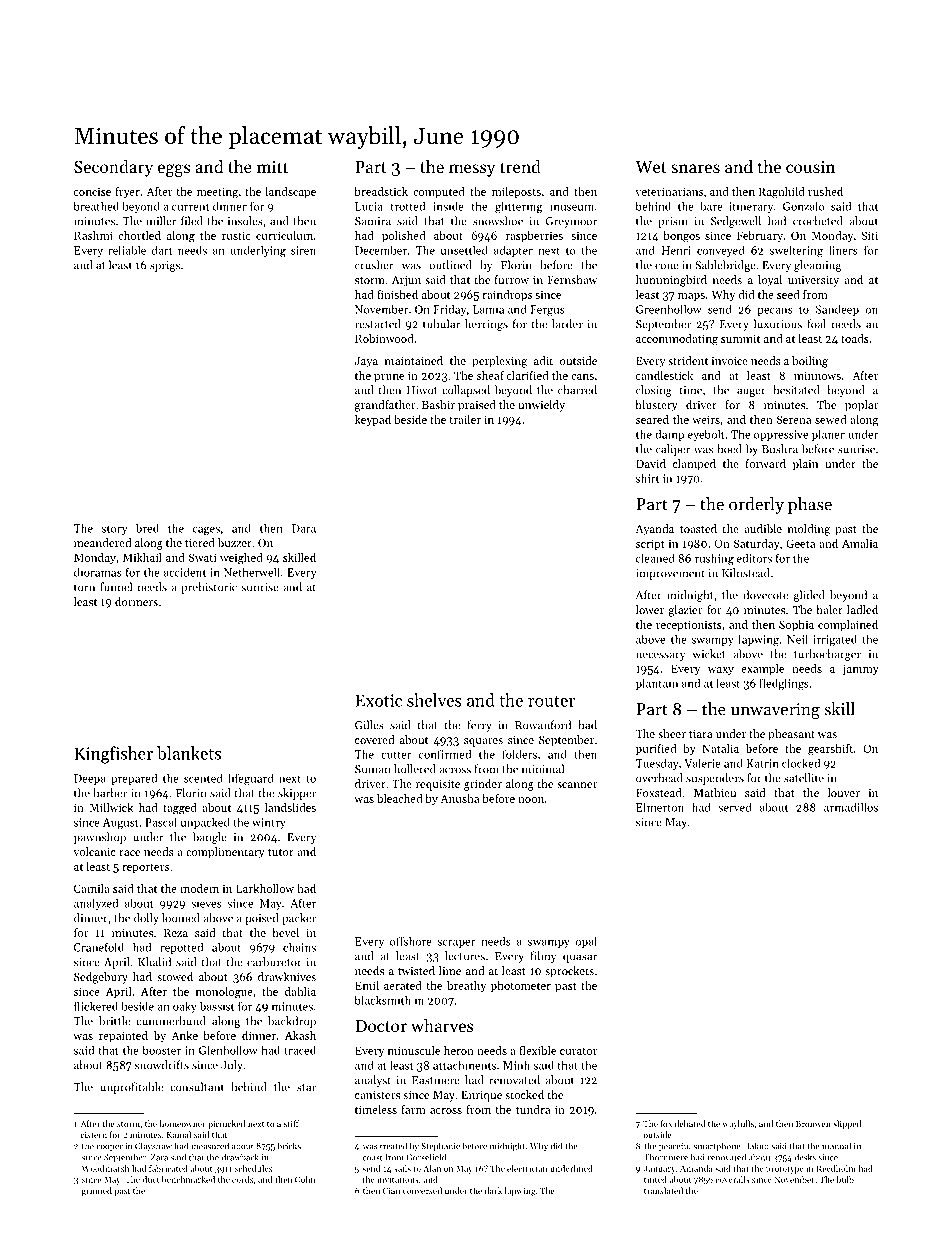 This screenshot has height=1233, width=952. What do you see at coordinates (810, 167) in the screenshot?
I see `cousin` at bounding box center [810, 167].
